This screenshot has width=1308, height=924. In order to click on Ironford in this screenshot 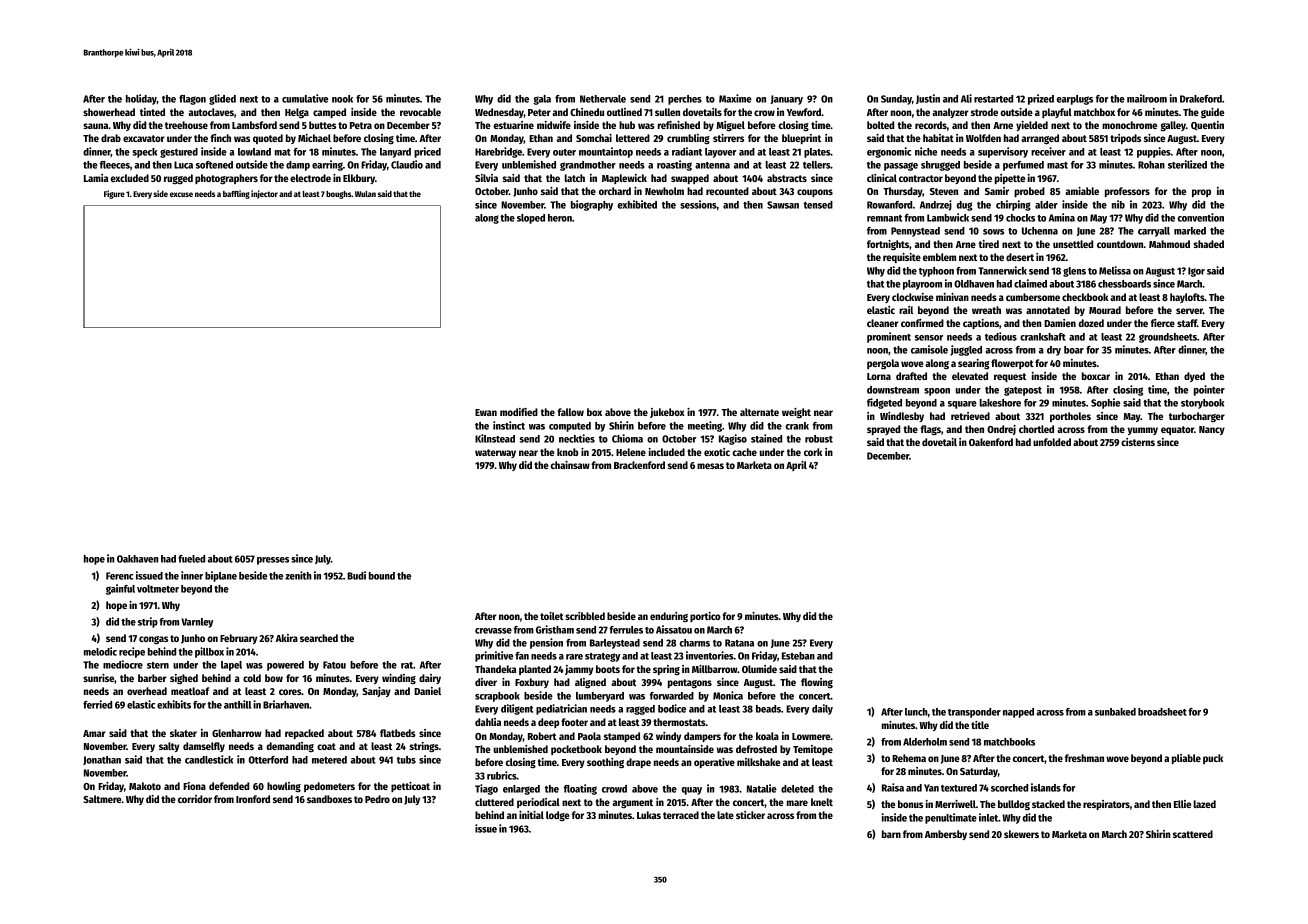, I will do `click(253, 799)`.
